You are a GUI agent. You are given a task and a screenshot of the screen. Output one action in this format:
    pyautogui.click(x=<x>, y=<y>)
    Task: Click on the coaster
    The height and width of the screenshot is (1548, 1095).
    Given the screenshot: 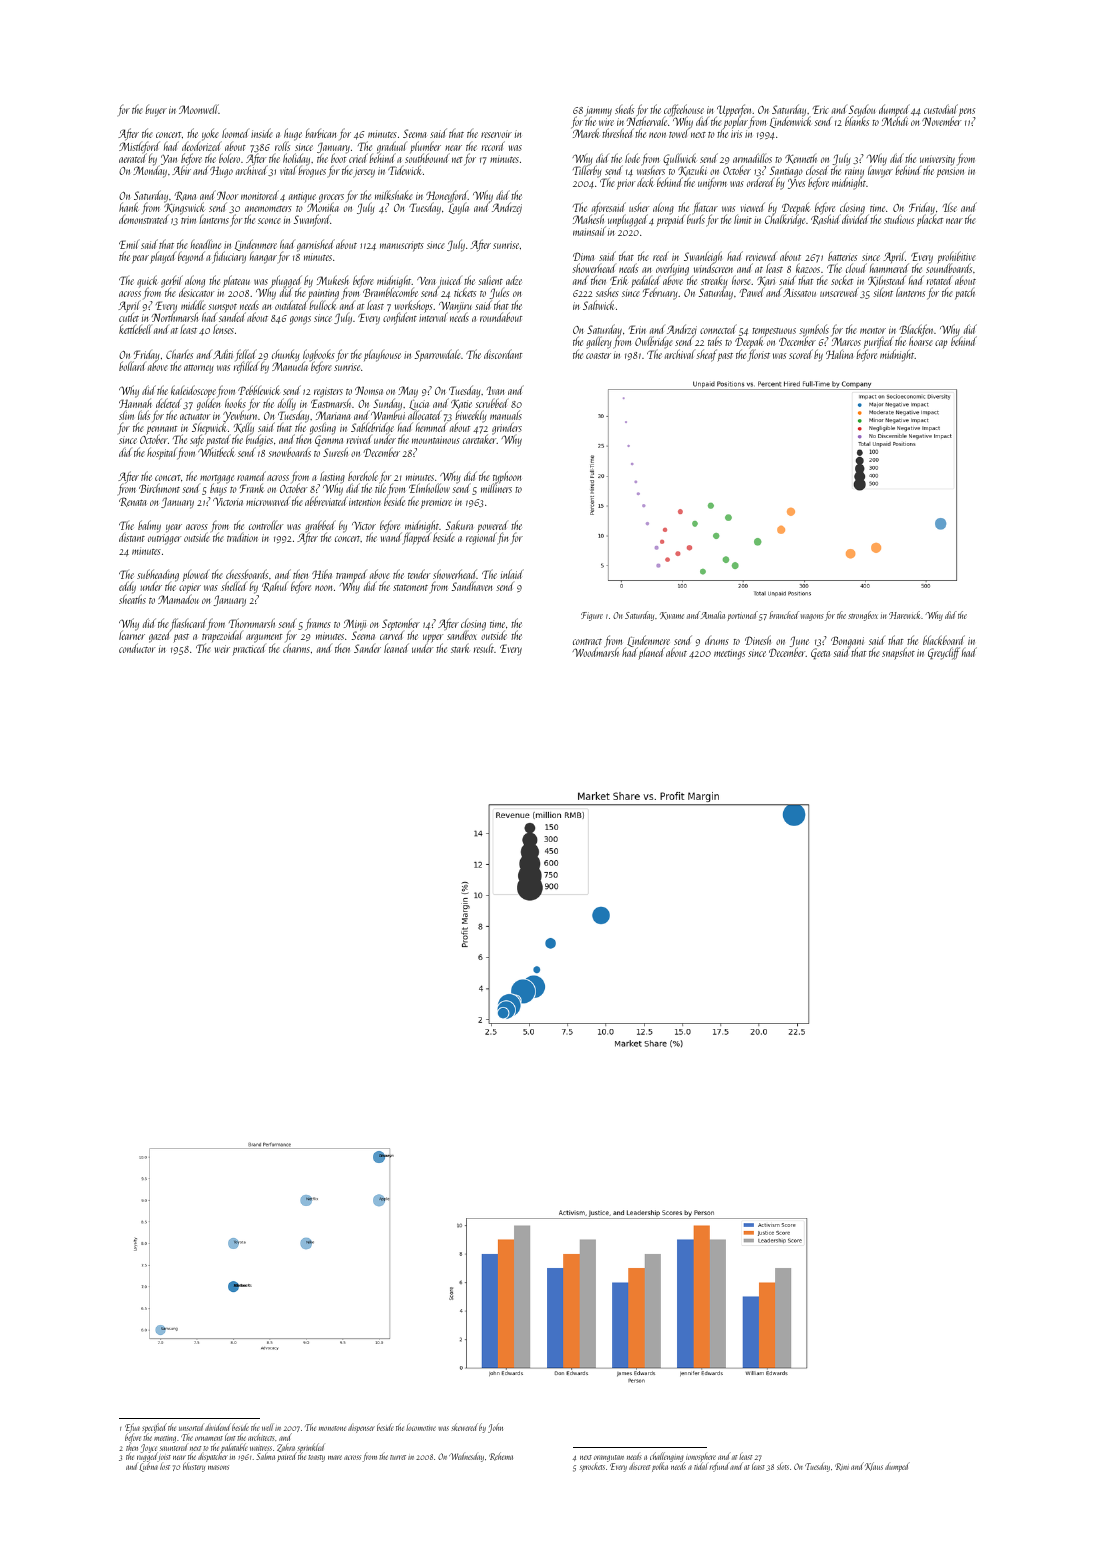 What is the action you would take?
    pyautogui.click(x=598, y=356)
